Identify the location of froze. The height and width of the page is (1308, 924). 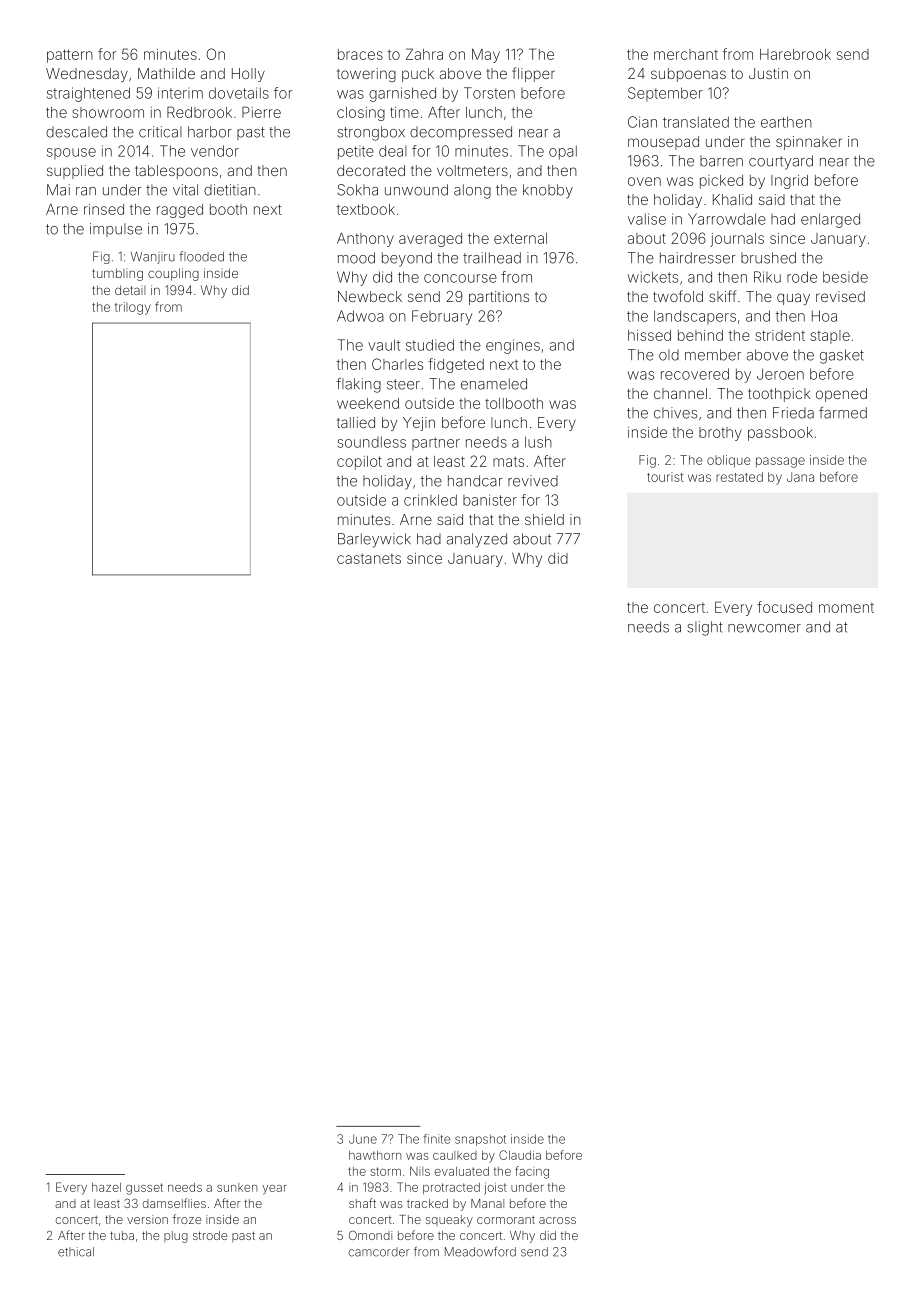
(187, 1219).
